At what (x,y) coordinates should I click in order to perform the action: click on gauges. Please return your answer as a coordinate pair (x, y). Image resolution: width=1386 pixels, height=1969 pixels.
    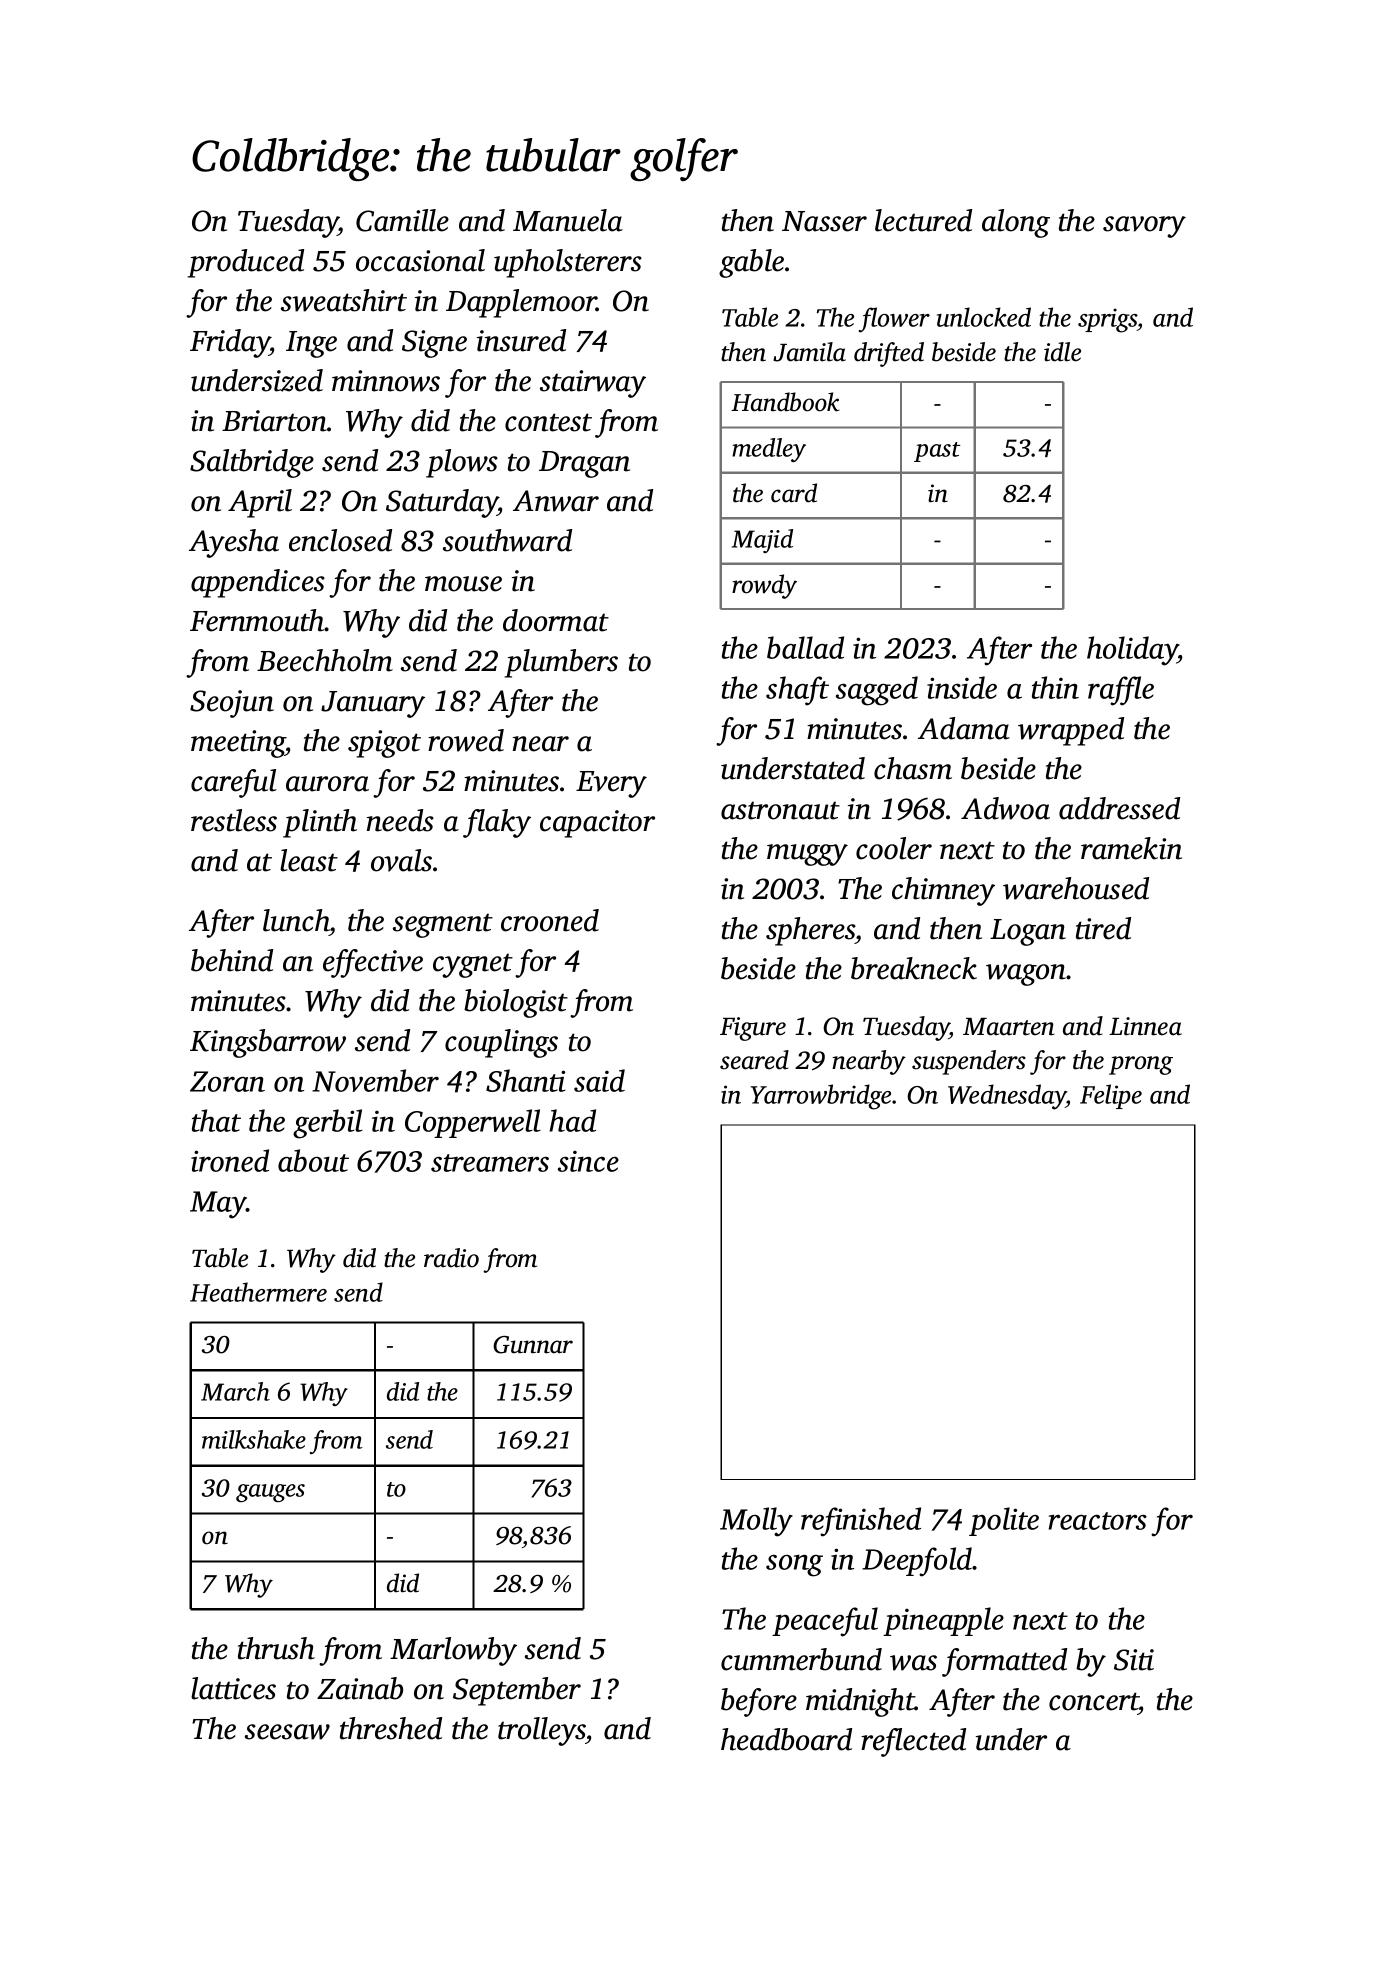
    Looking at the image, I should click on (270, 1493).
